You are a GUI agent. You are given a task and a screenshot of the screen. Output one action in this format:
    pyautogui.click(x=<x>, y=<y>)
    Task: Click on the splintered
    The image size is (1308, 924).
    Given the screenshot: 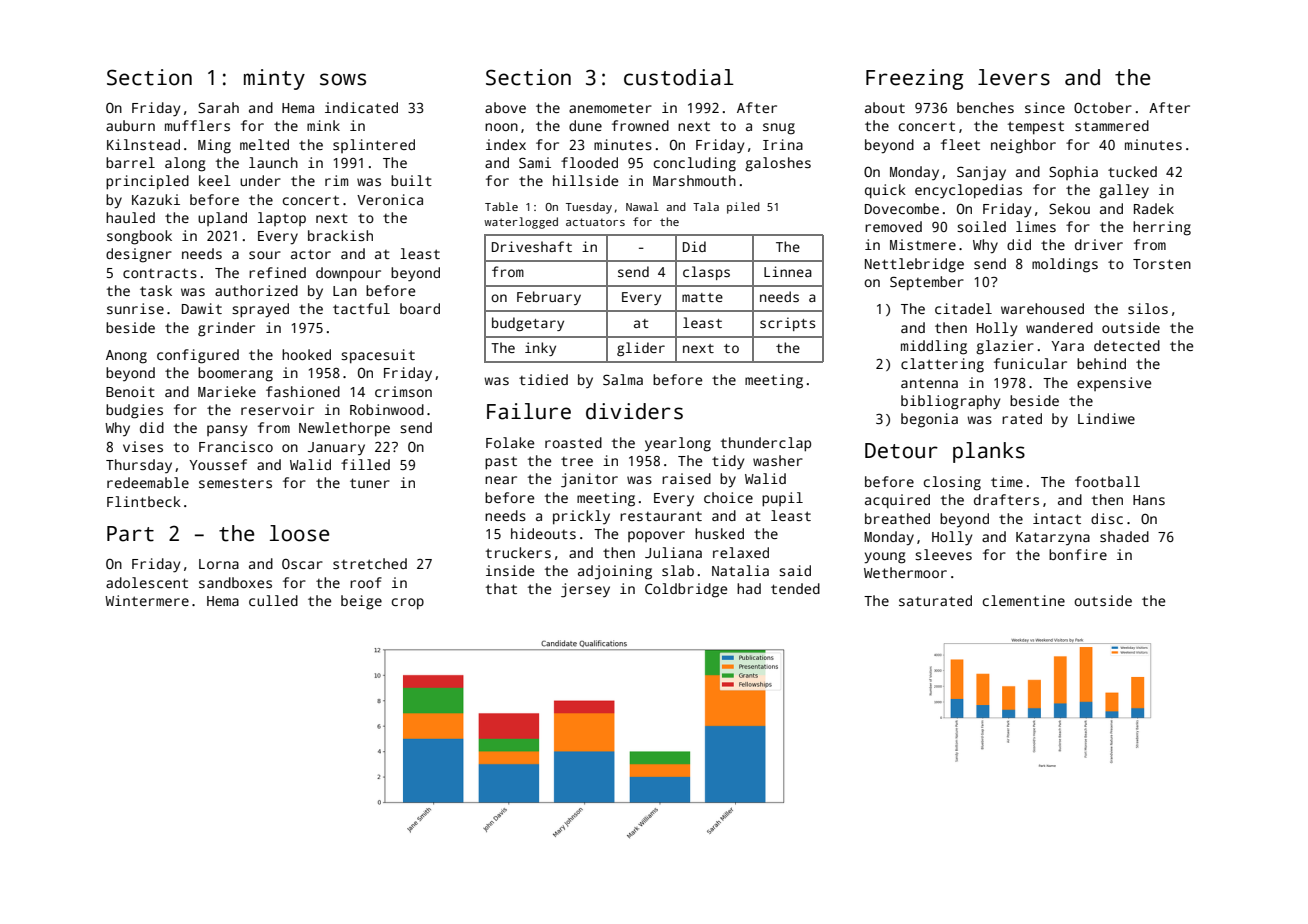 What is the action you would take?
    pyautogui.click(x=374, y=146)
